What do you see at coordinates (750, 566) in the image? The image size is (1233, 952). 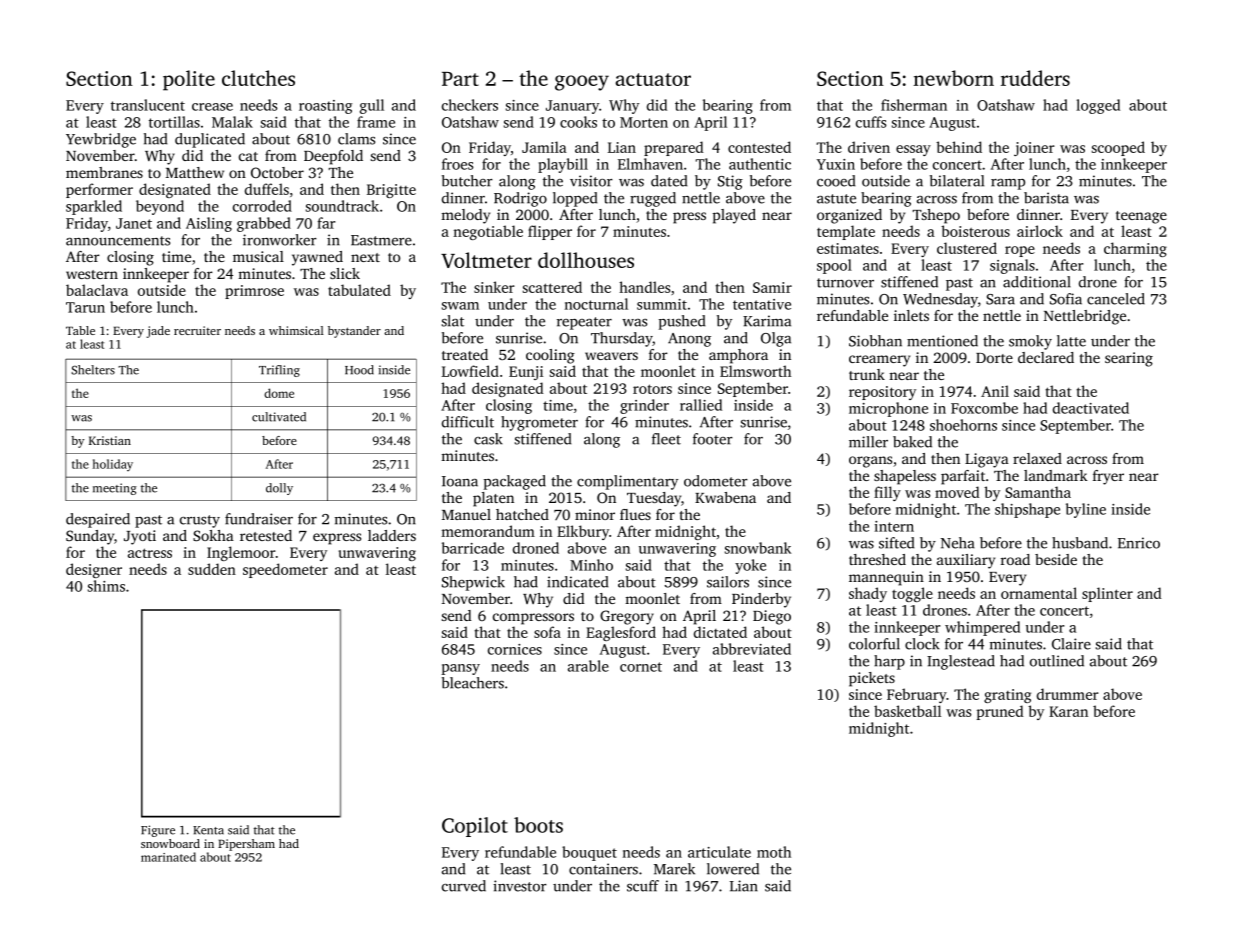 I see `yoke` at bounding box center [750, 566].
